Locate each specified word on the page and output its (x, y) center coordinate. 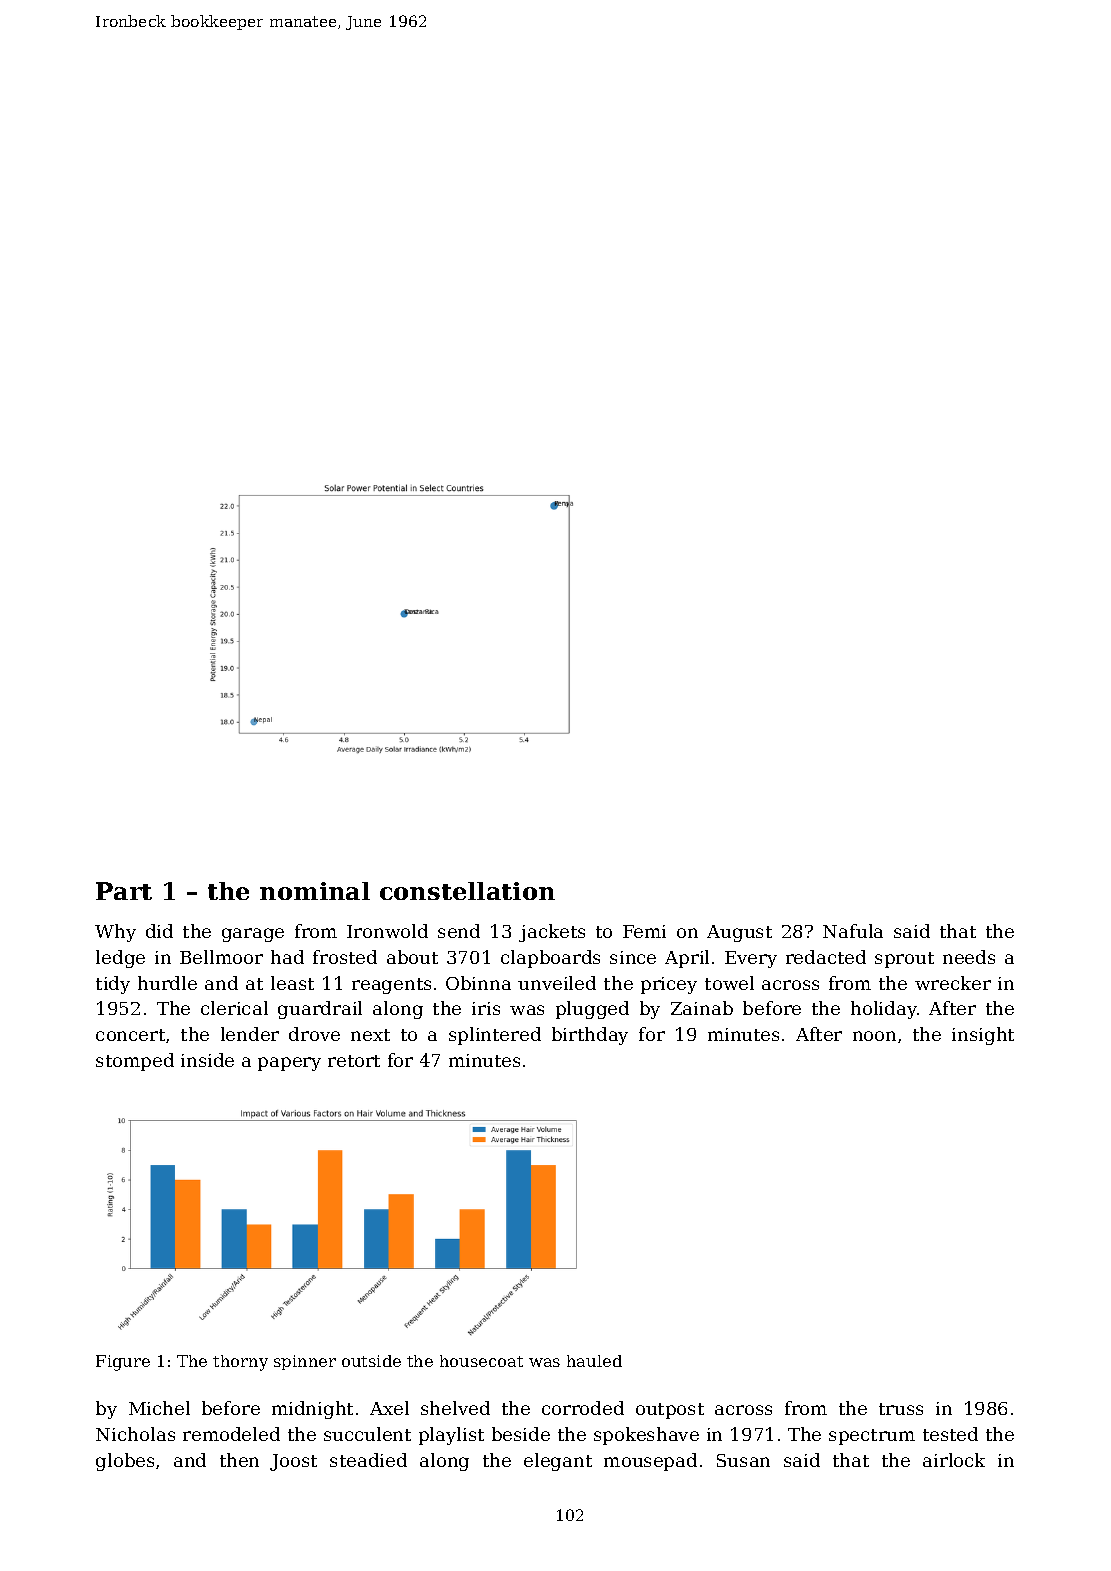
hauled (594, 1361)
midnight (312, 1410)
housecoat (481, 1361)
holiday (884, 1010)
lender (250, 1034)
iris (486, 1008)
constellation (467, 891)
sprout (904, 960)
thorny (240, 1363)
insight (983, 1036)
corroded (583, 1408)
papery (289, 1064)
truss (901, 1409)
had (287, 957)
